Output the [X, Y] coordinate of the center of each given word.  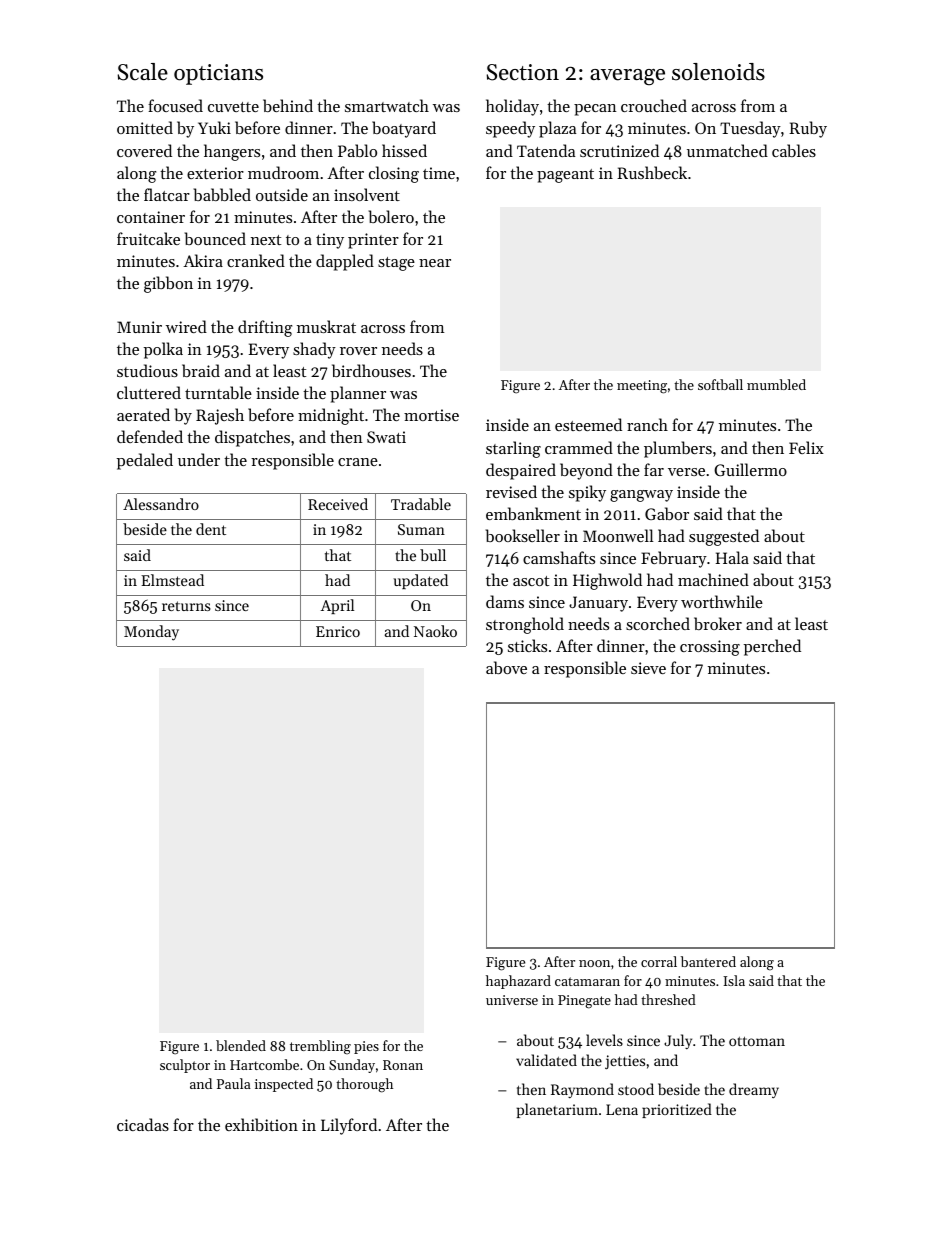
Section [523, 72]
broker [718, 623]
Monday [151, 633]
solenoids [718, 72]
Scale [143, 72]
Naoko [435, 631]
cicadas [143, 1124]
